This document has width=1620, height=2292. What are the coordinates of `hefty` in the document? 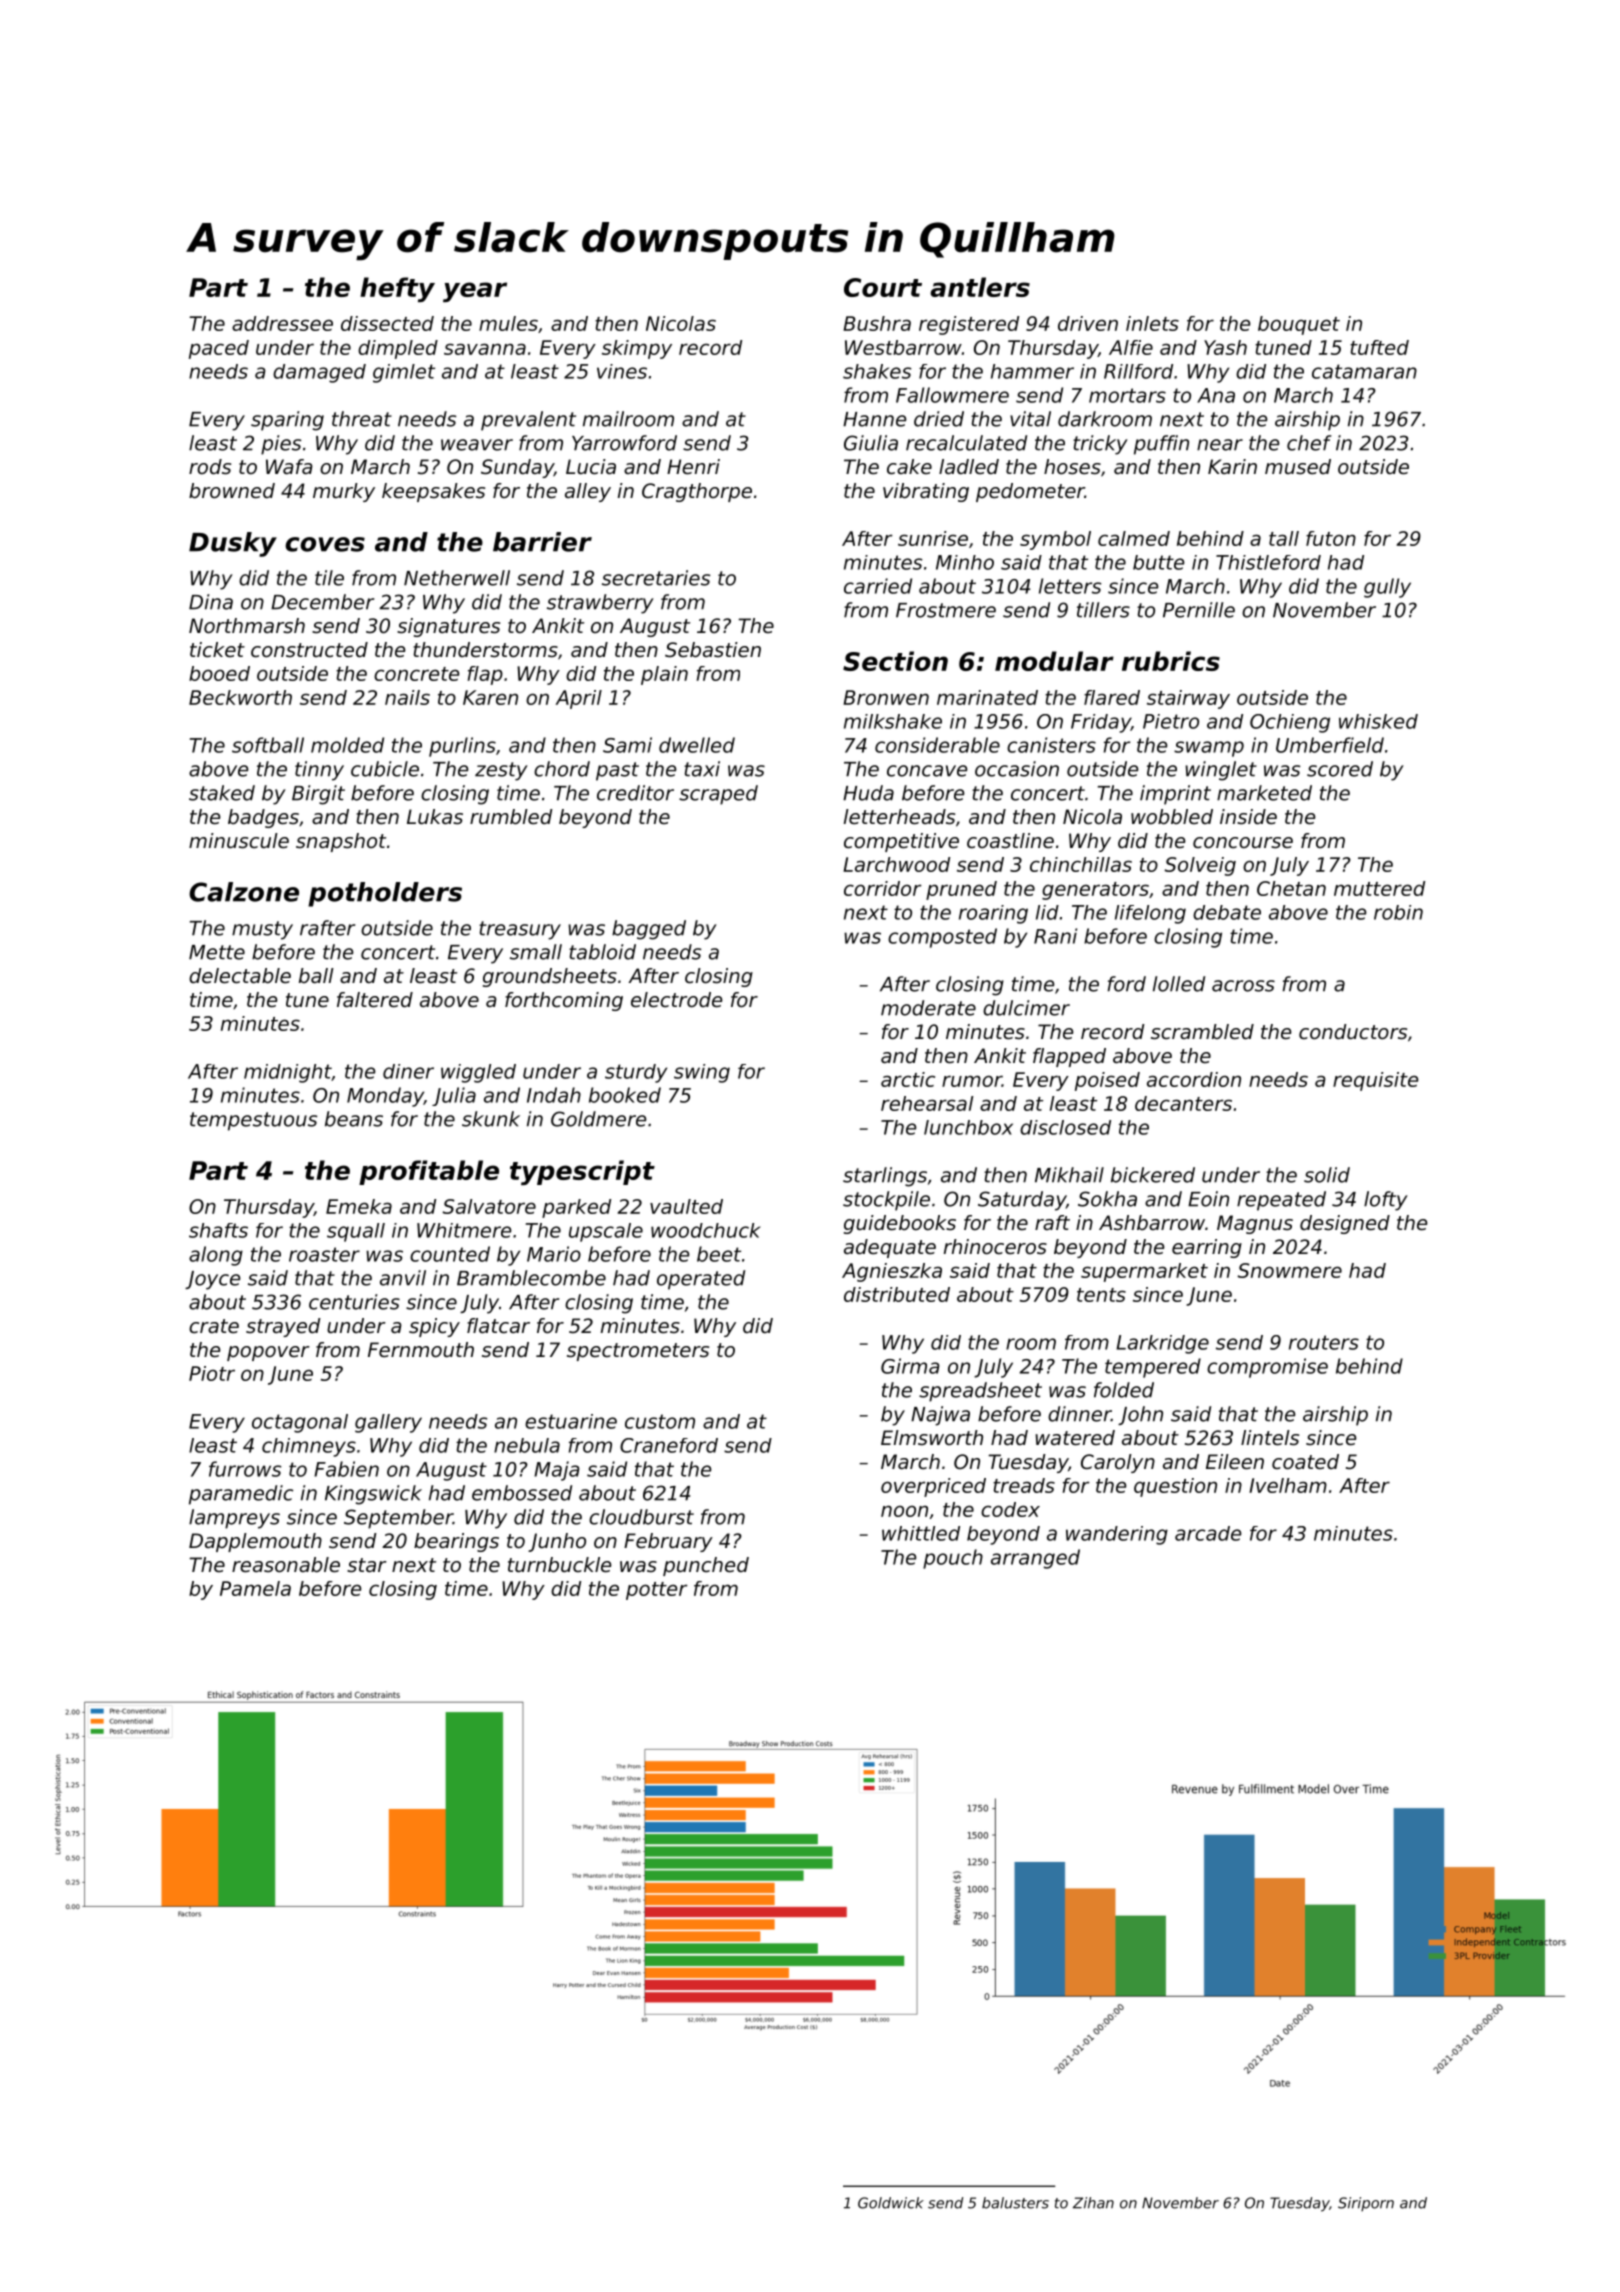 It's located at (397, 289).
